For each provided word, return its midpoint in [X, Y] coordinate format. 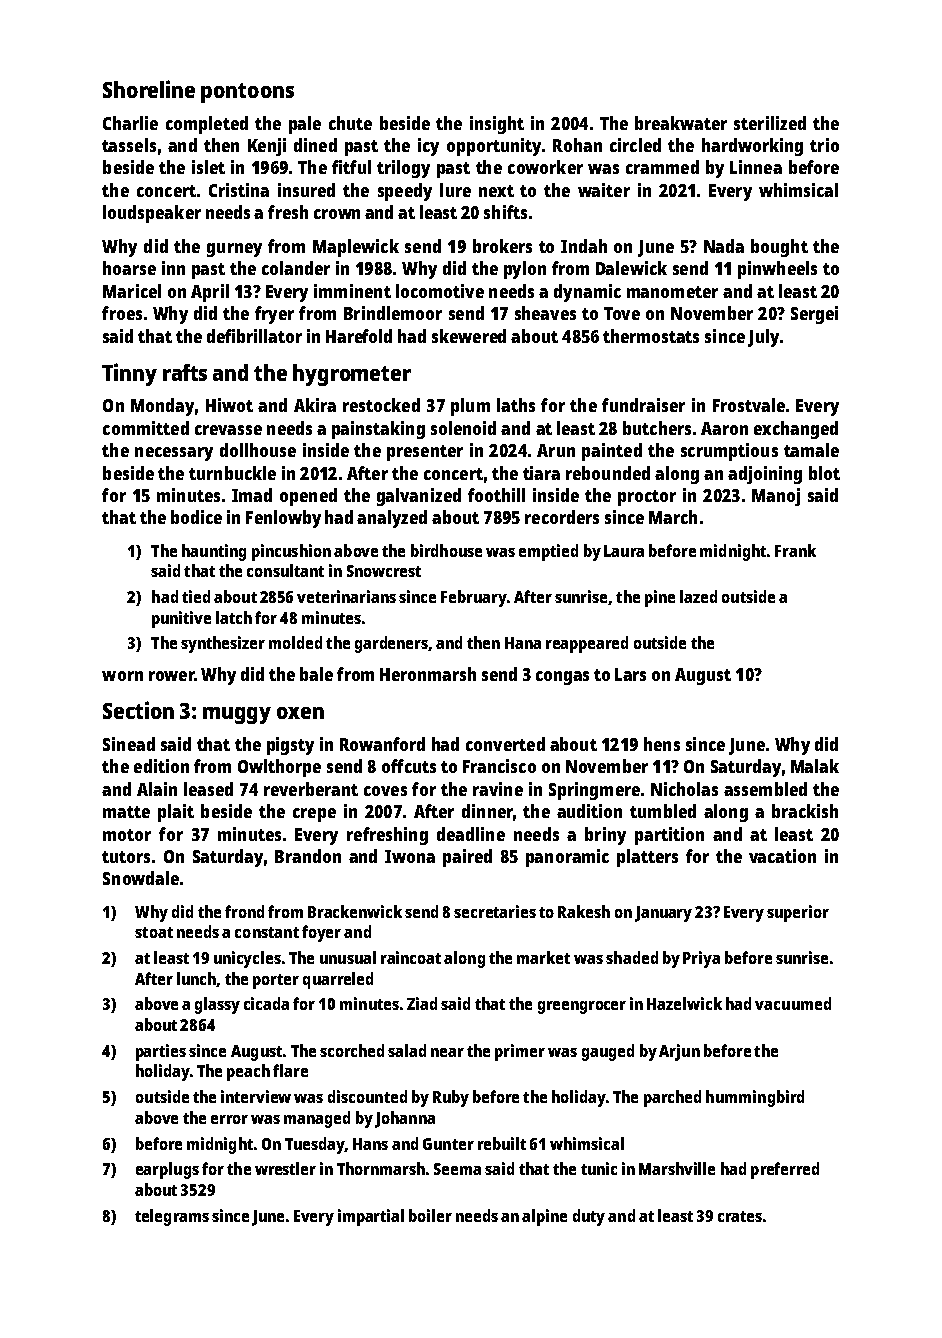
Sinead [129, 744]
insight [497, 125]
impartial [371, 1217]
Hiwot [229, 405]
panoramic [567, 858]
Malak [815, 766]
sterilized [770, 123]
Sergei [814, 315]
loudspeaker [152, 214]
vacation [782, 856]
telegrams [172, 1217]
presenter [425, 453]
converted [505, 744]
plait [176, 813]
